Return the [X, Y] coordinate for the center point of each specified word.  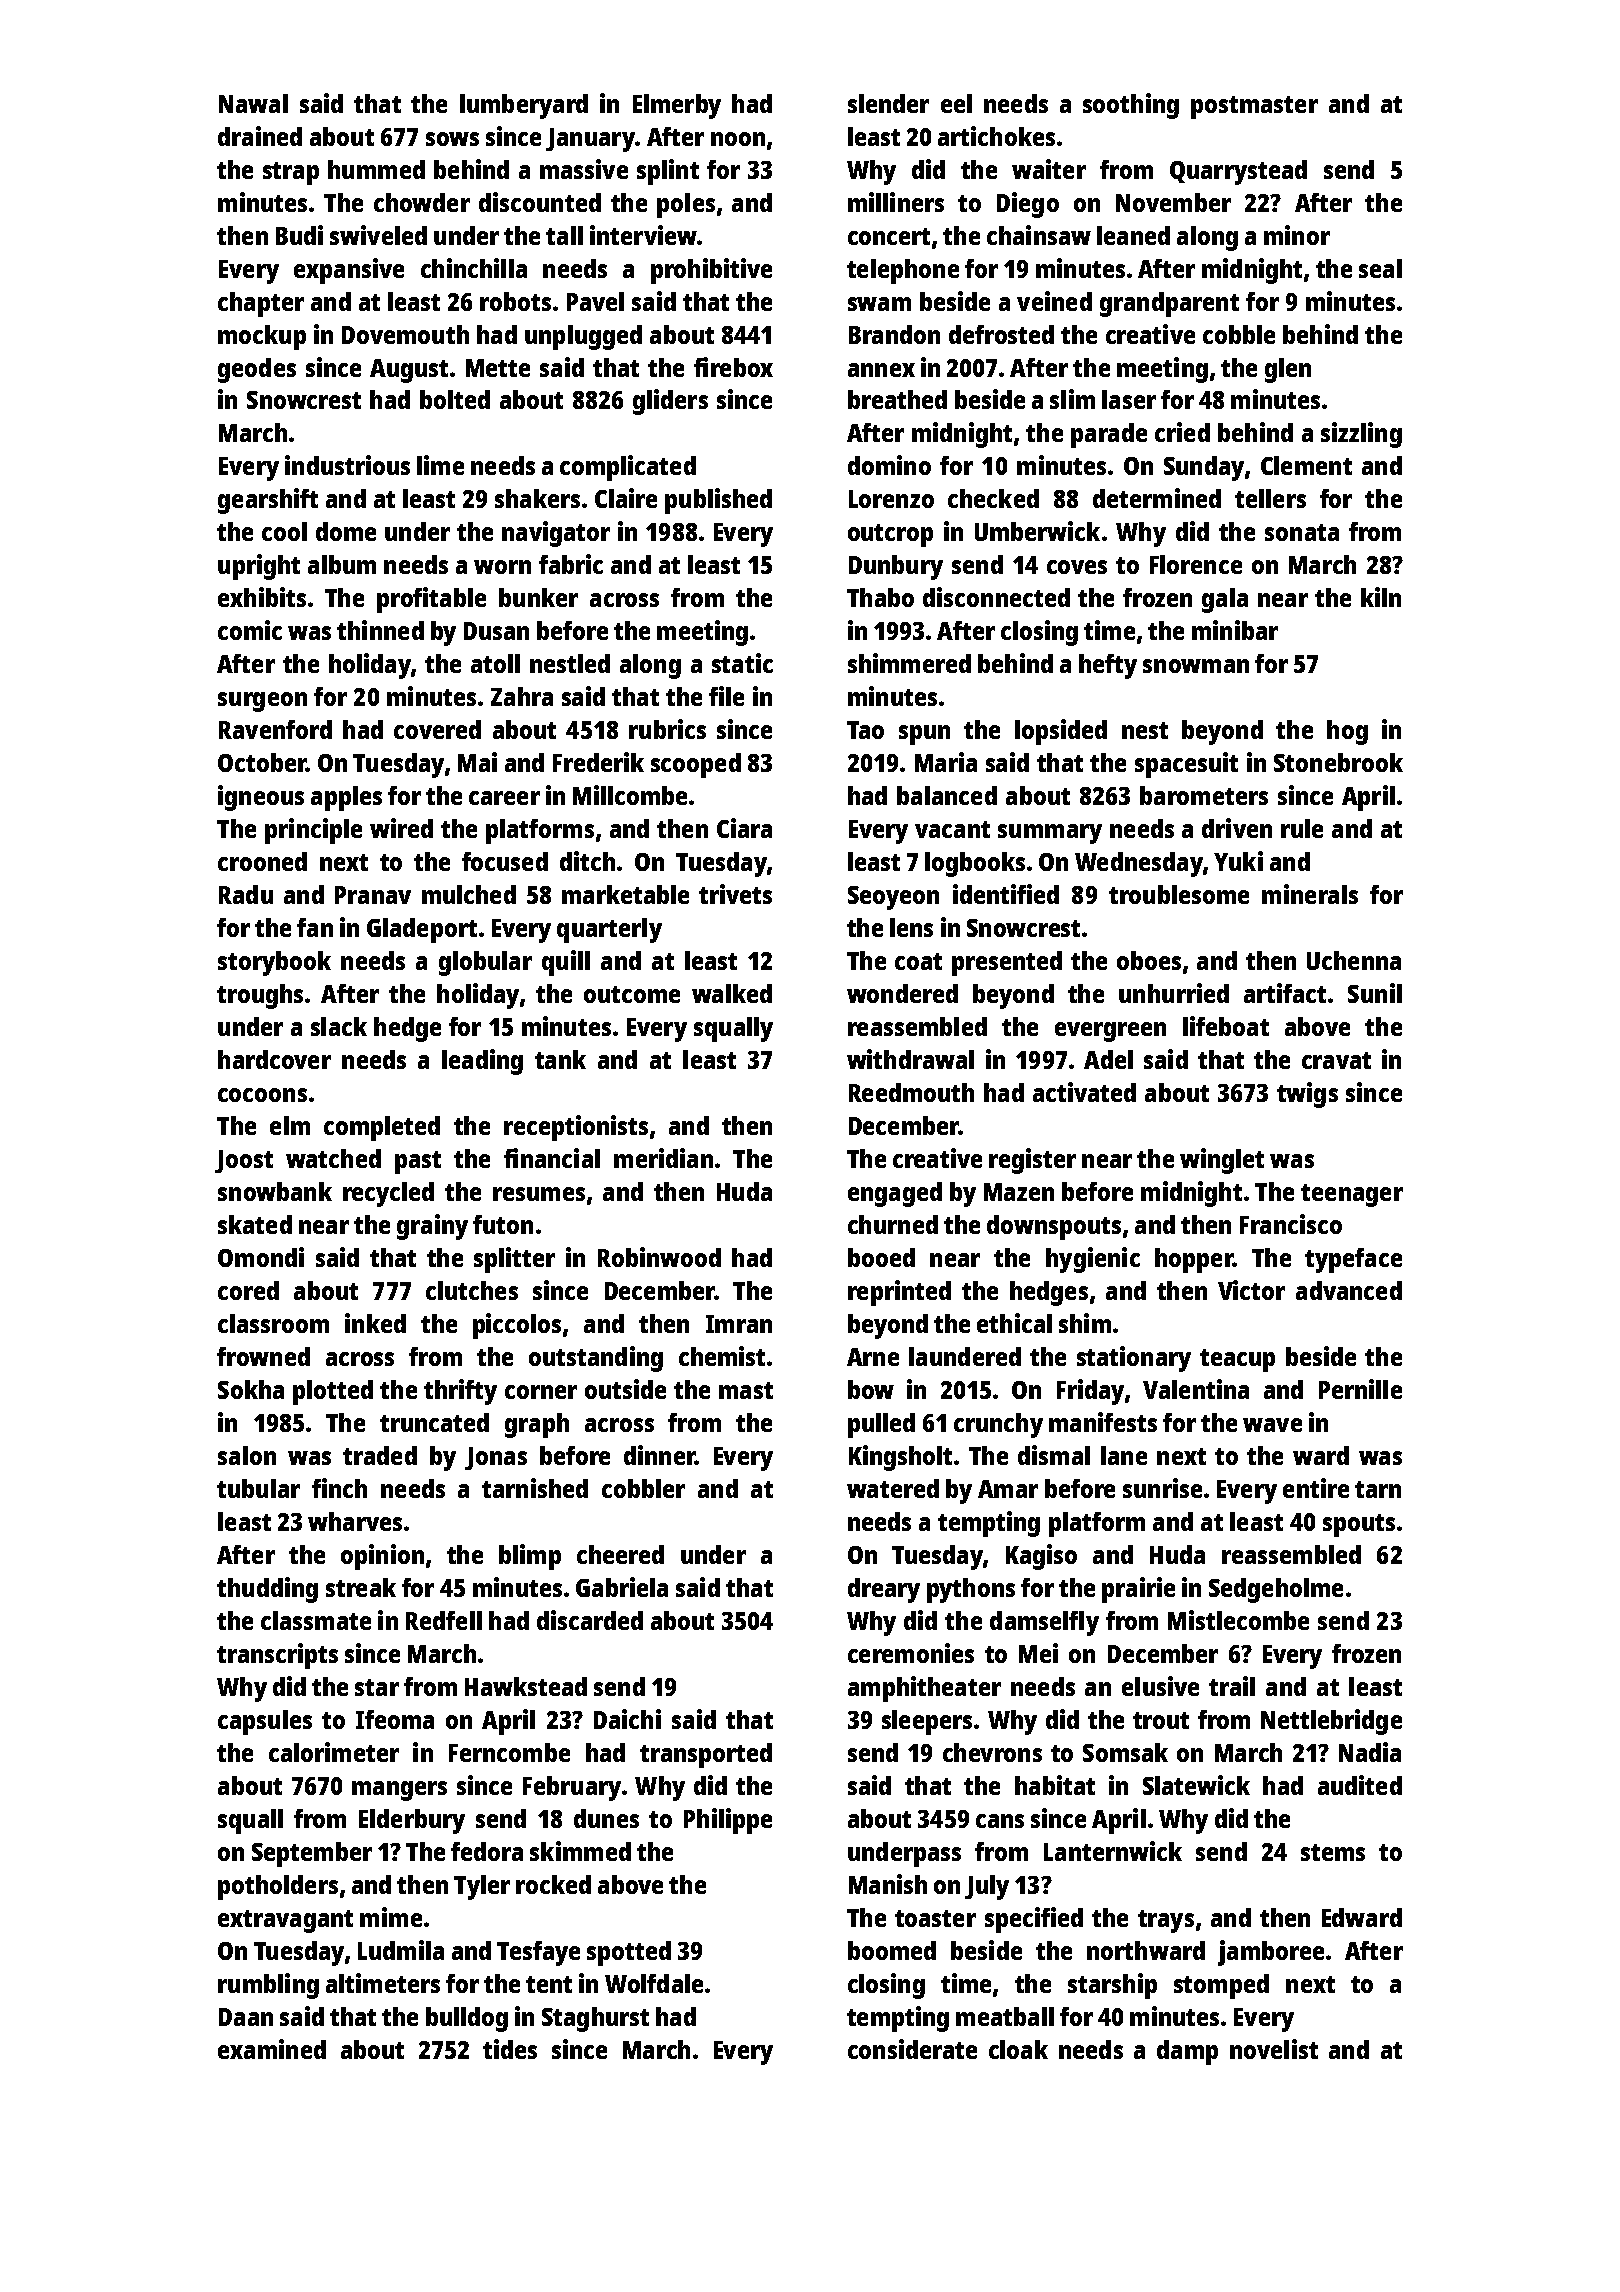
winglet [1222, 1161]
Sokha [251, 1389]
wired [401, 828]
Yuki [1238, 861]
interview [643, 235]
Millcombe [630, 795]
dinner [659, 1455]
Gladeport [422, 930]
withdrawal [910, 1059]
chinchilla [474, 268]
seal [1380, 268]
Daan [246, 2017]
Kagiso [1041, 1557]
